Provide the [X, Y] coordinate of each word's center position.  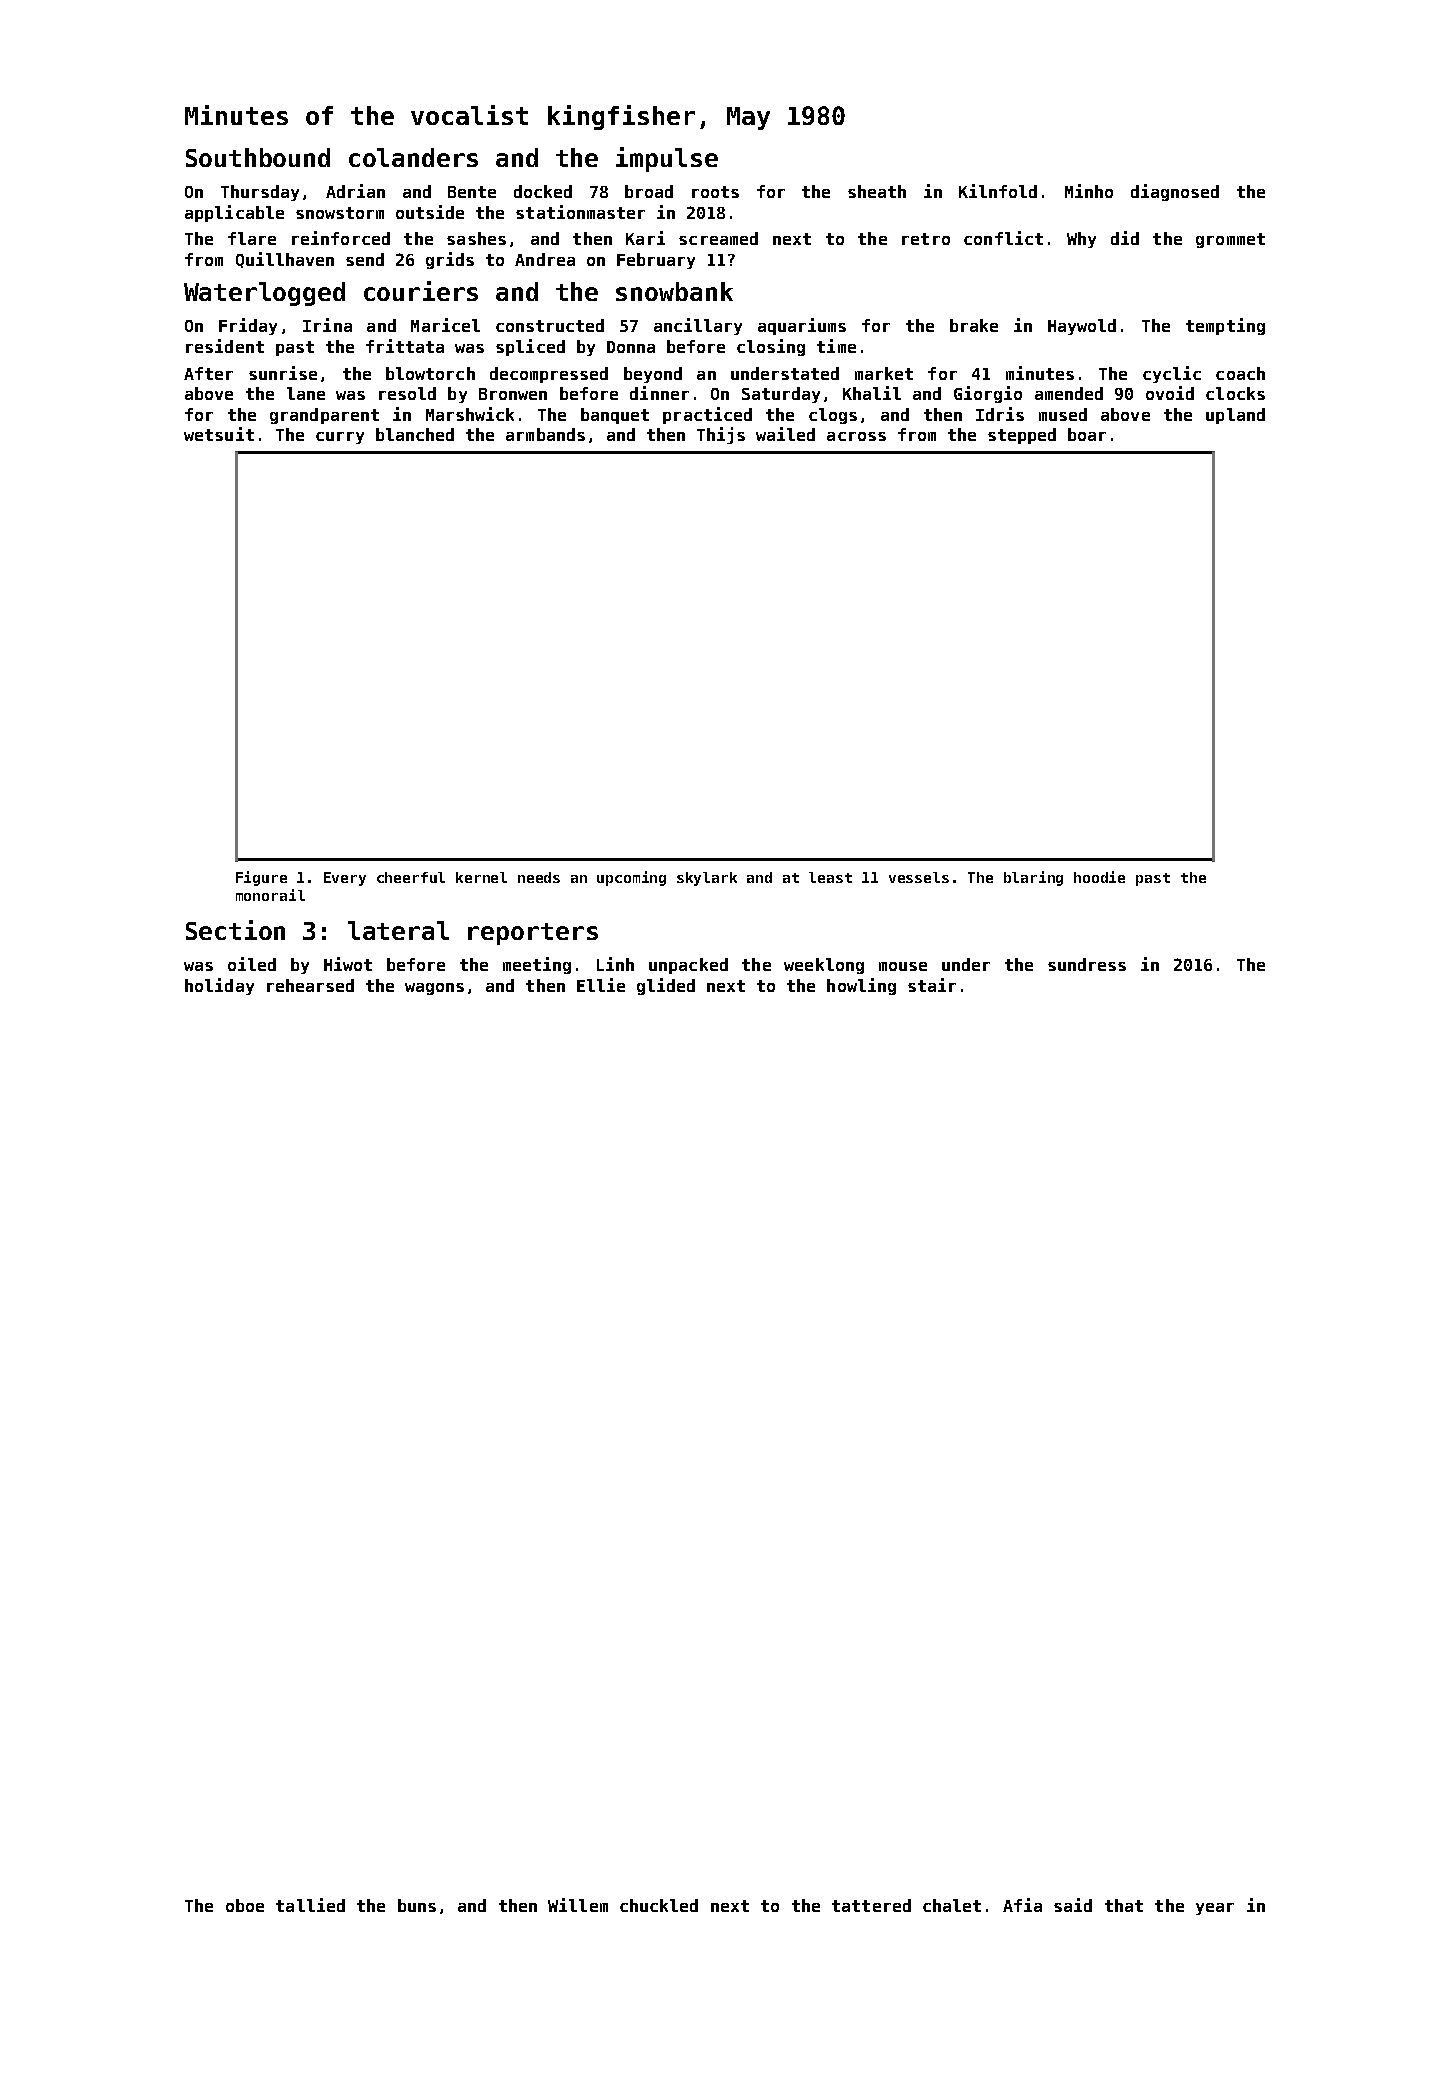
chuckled [659, 1905]
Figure [261, 878]
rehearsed [310, 985]
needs [539, 877]
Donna [631, 347]
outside [430, 212]
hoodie [1099, 877]
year [1215, 1909]
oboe [245, 1905]
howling [861, 986]
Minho [1089, 191]
